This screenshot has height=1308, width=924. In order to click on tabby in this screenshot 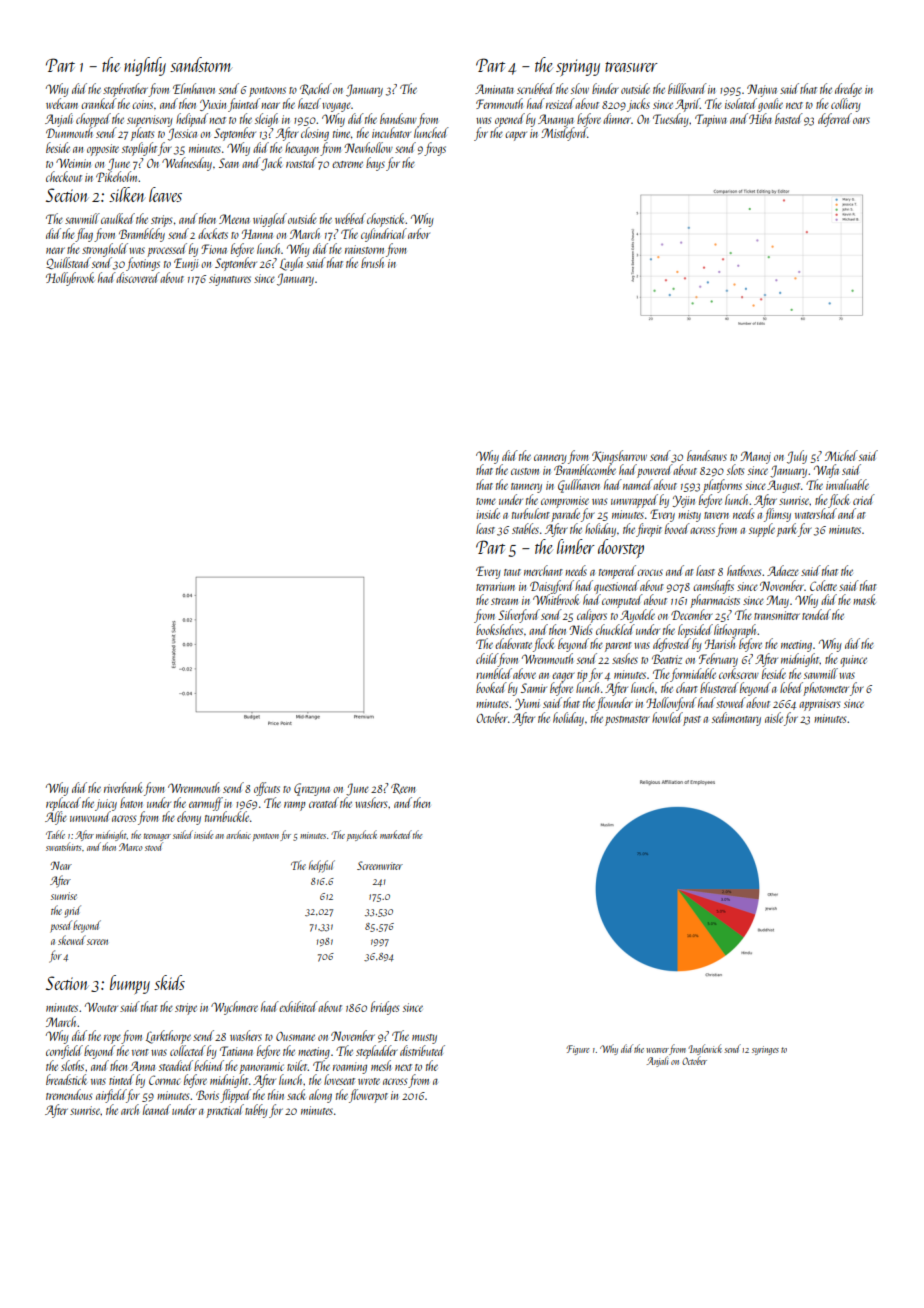, I will do `click(256, 1111)`.
